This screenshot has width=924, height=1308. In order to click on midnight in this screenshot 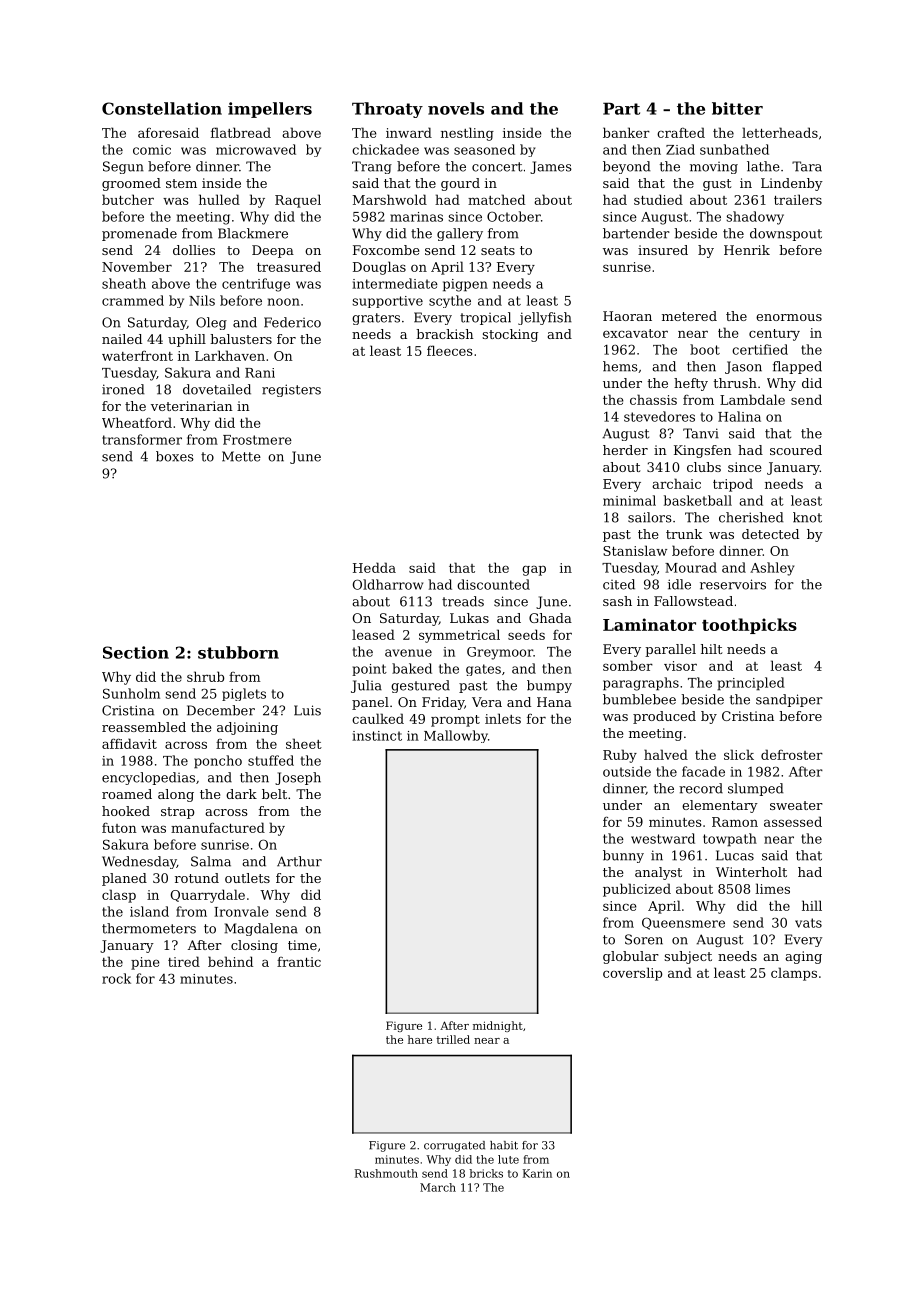, I will do `click(498, 1026)`.
